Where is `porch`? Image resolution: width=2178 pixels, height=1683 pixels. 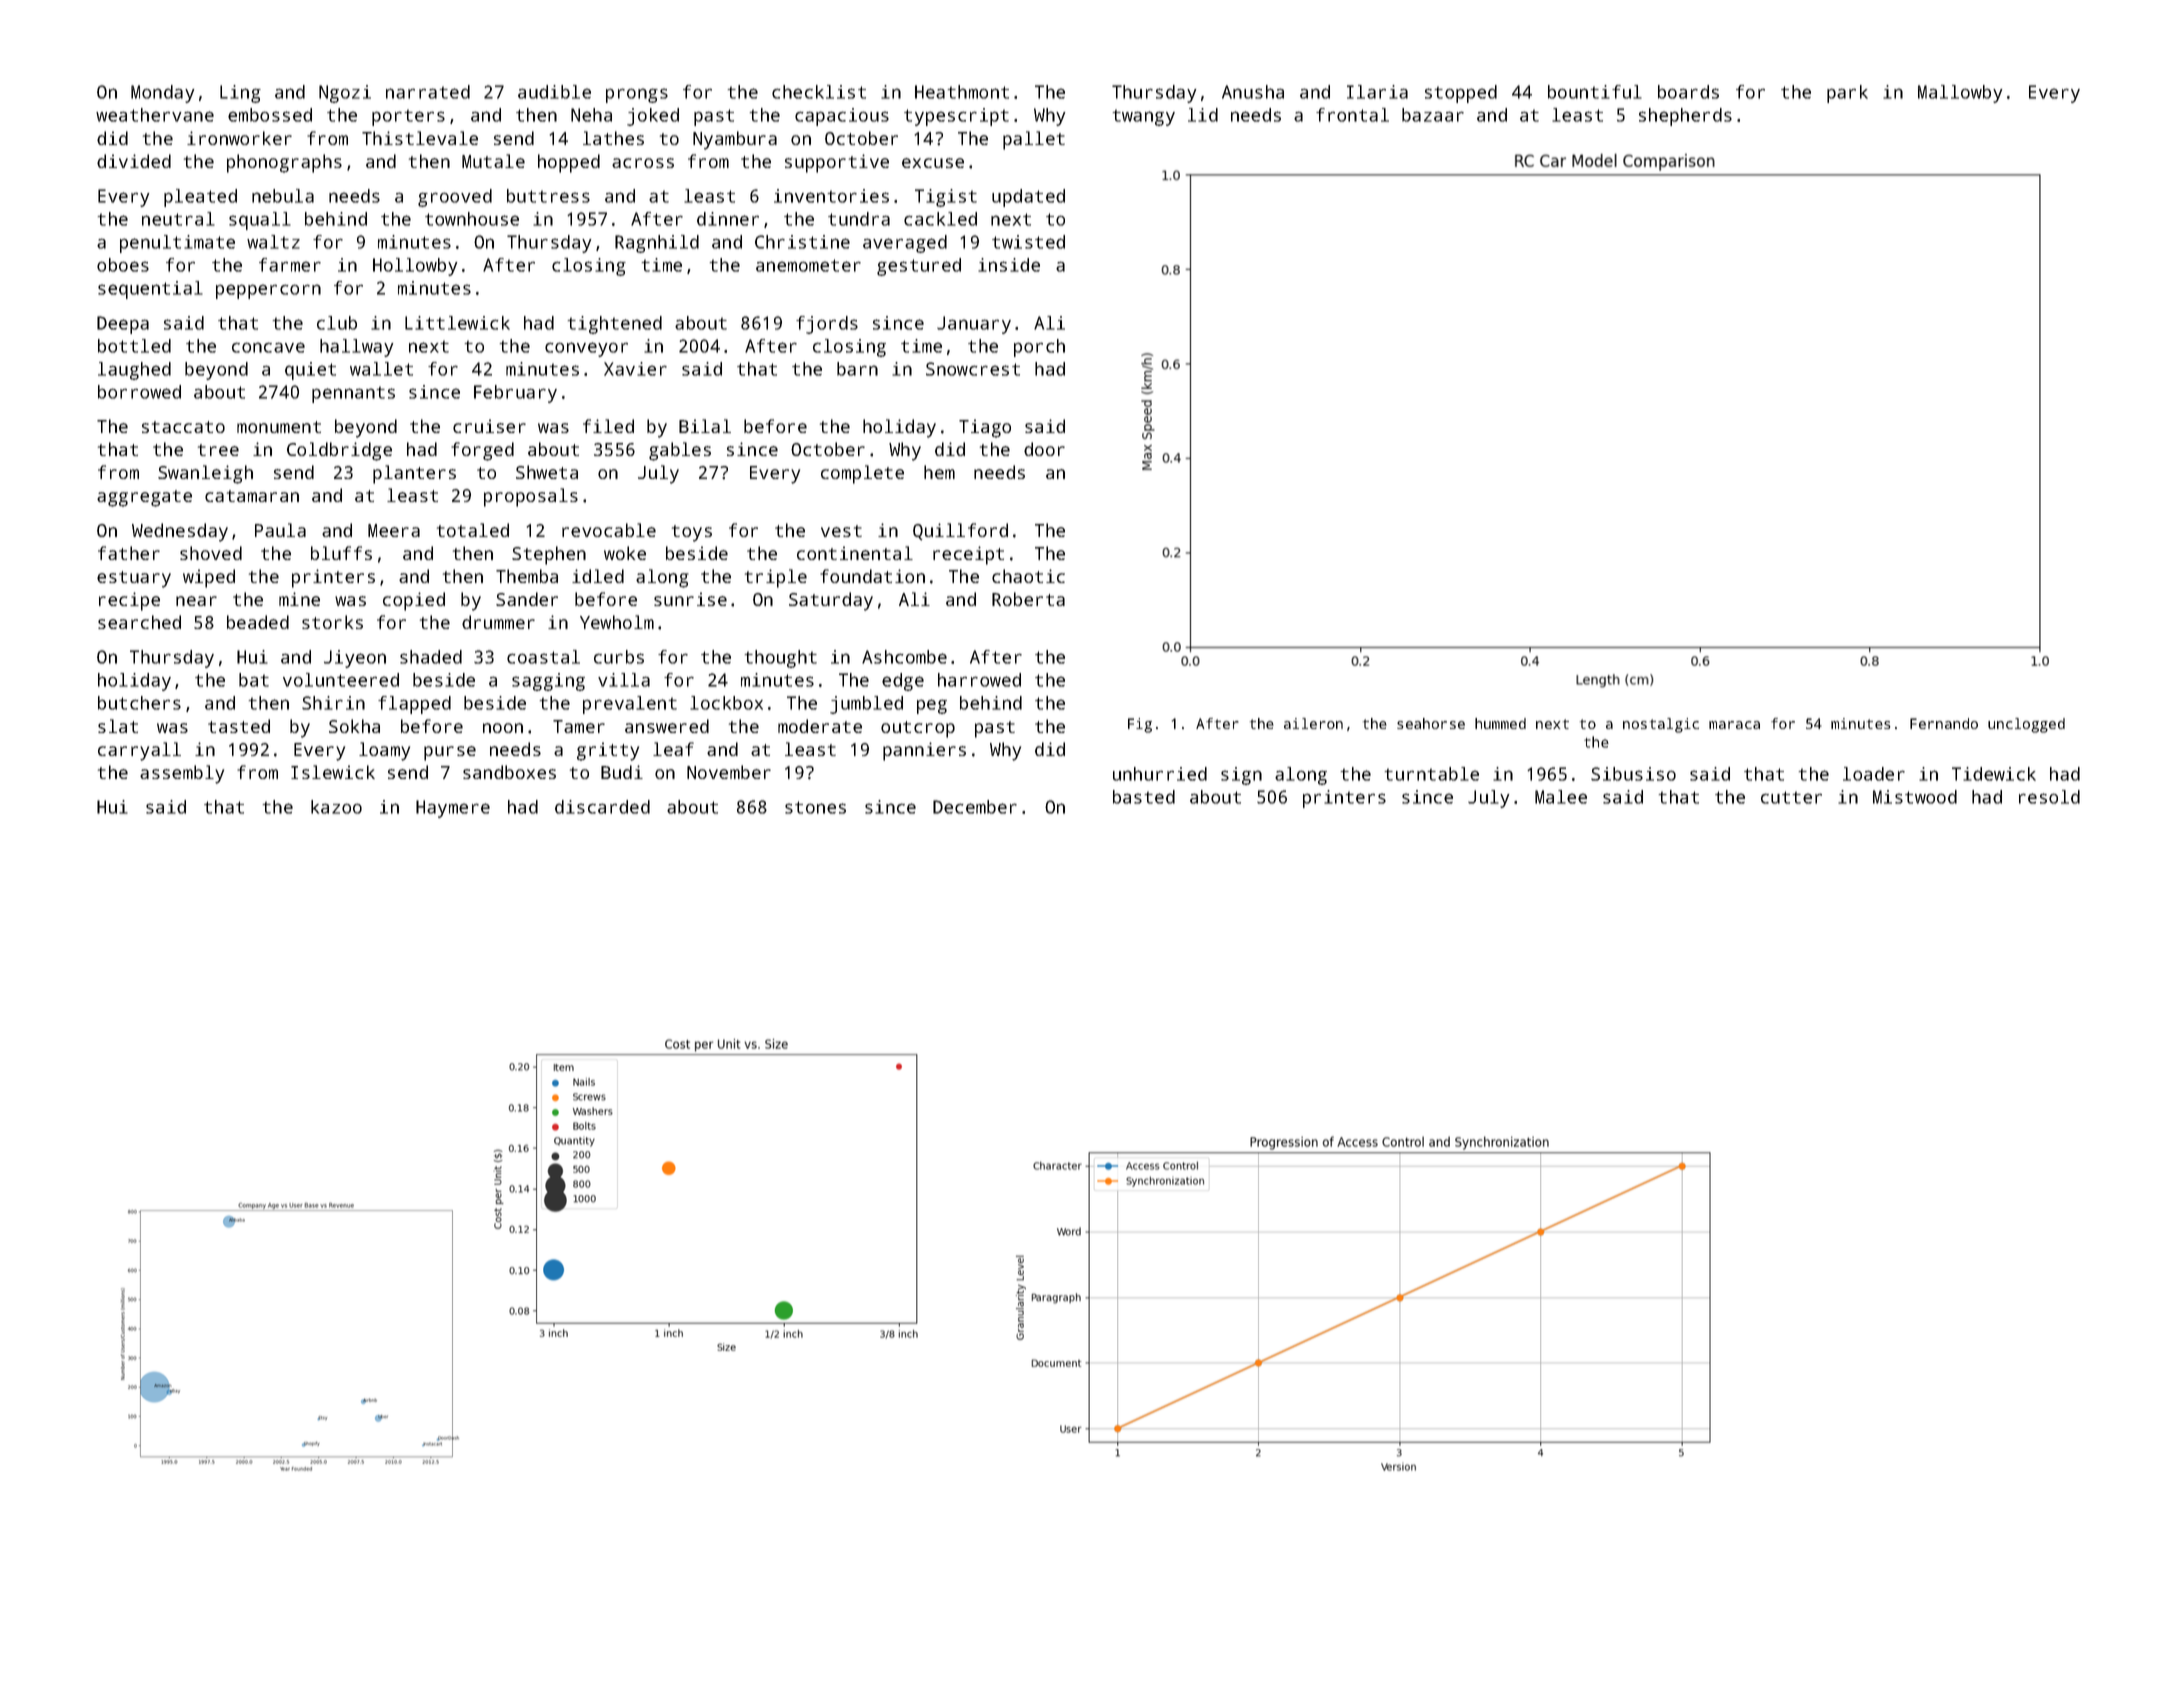
porch is located at coordinates (1039, 348).
